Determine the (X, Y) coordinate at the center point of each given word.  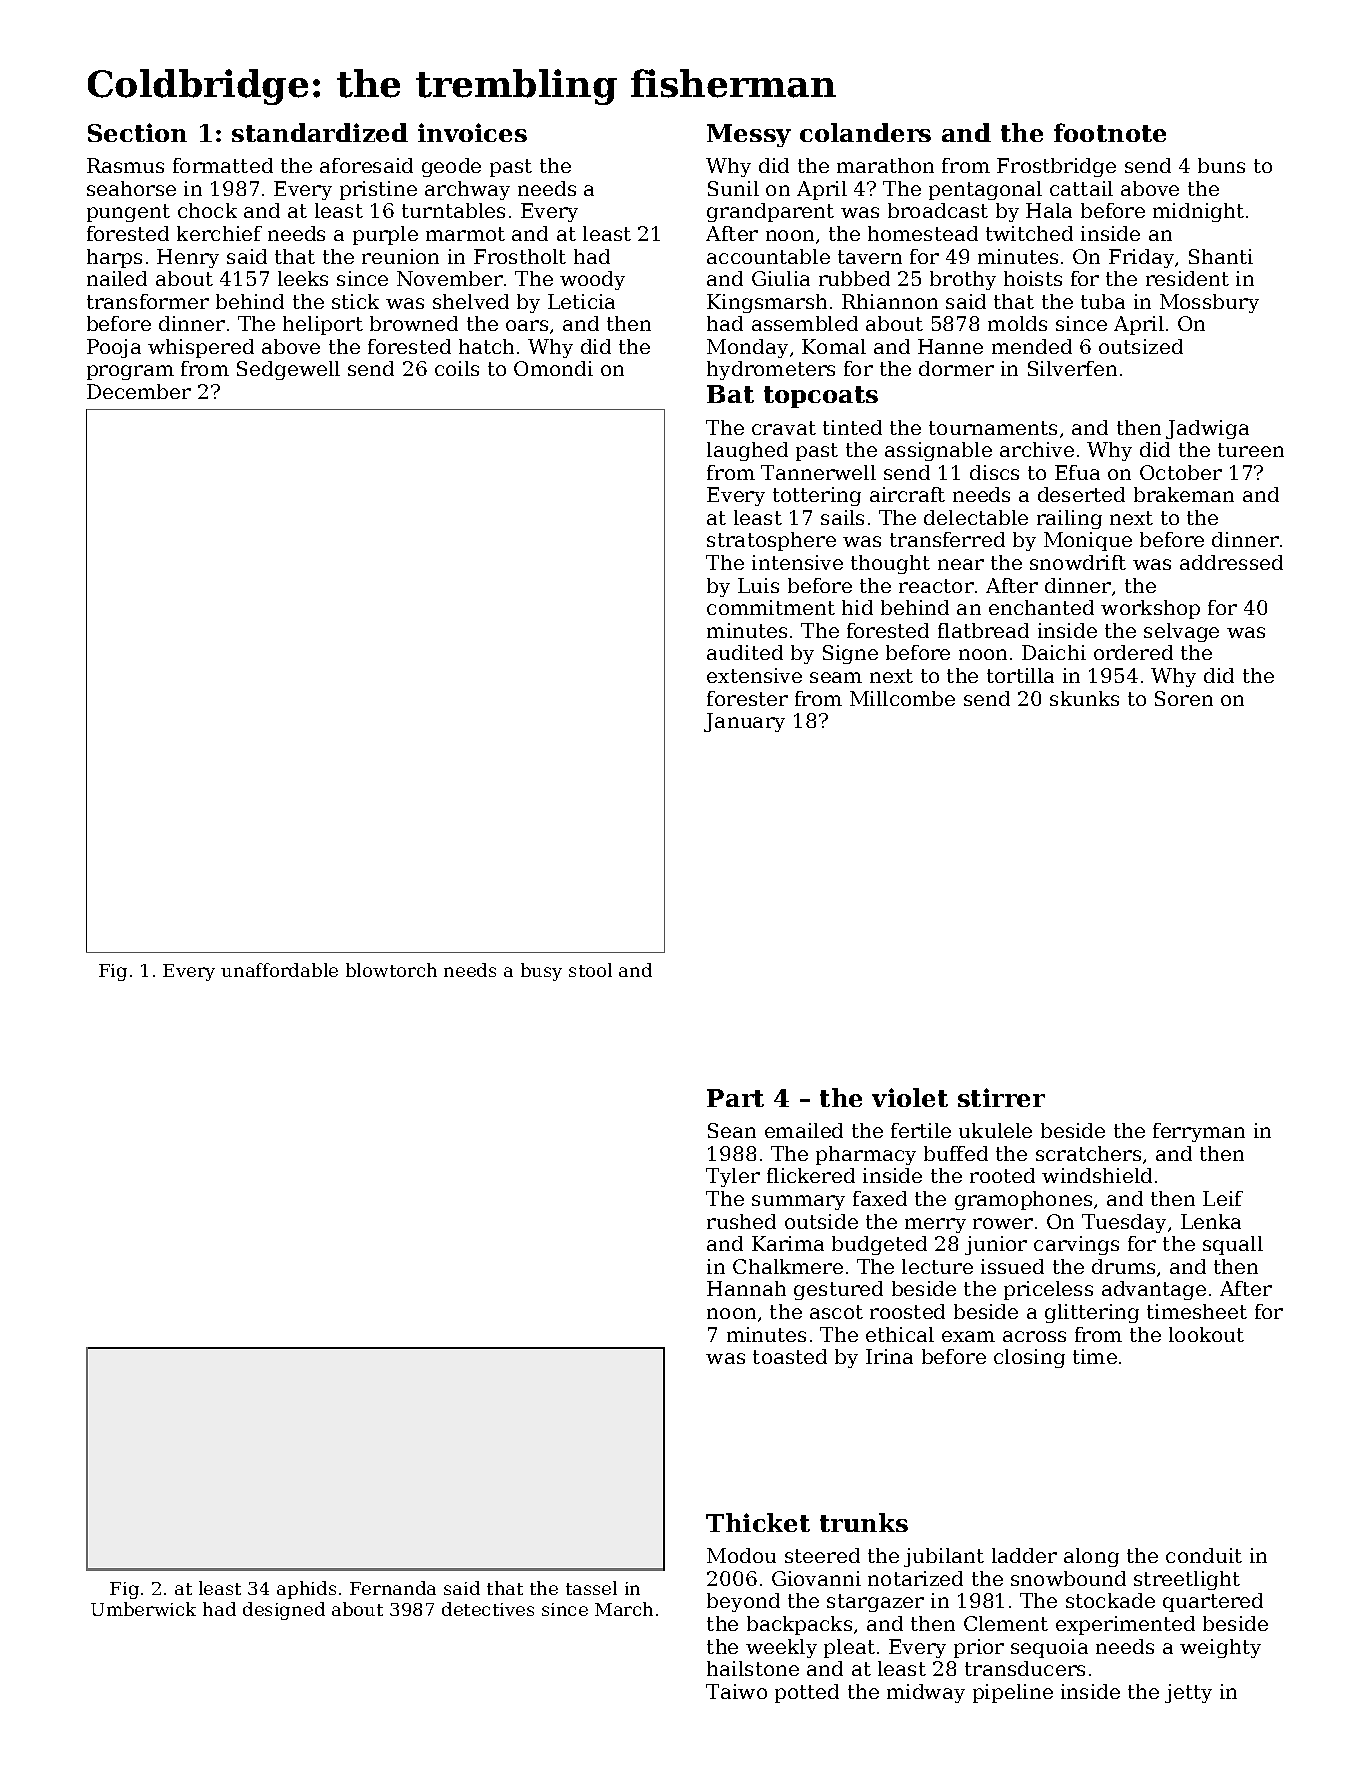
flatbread (983, 630)
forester (747, 698)
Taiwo (736, 1691)
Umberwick (143, 1609)
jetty (1188, 1693)
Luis (758, 585)
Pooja (114, 348)
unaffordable (279, 970)
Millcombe (902, 698)
